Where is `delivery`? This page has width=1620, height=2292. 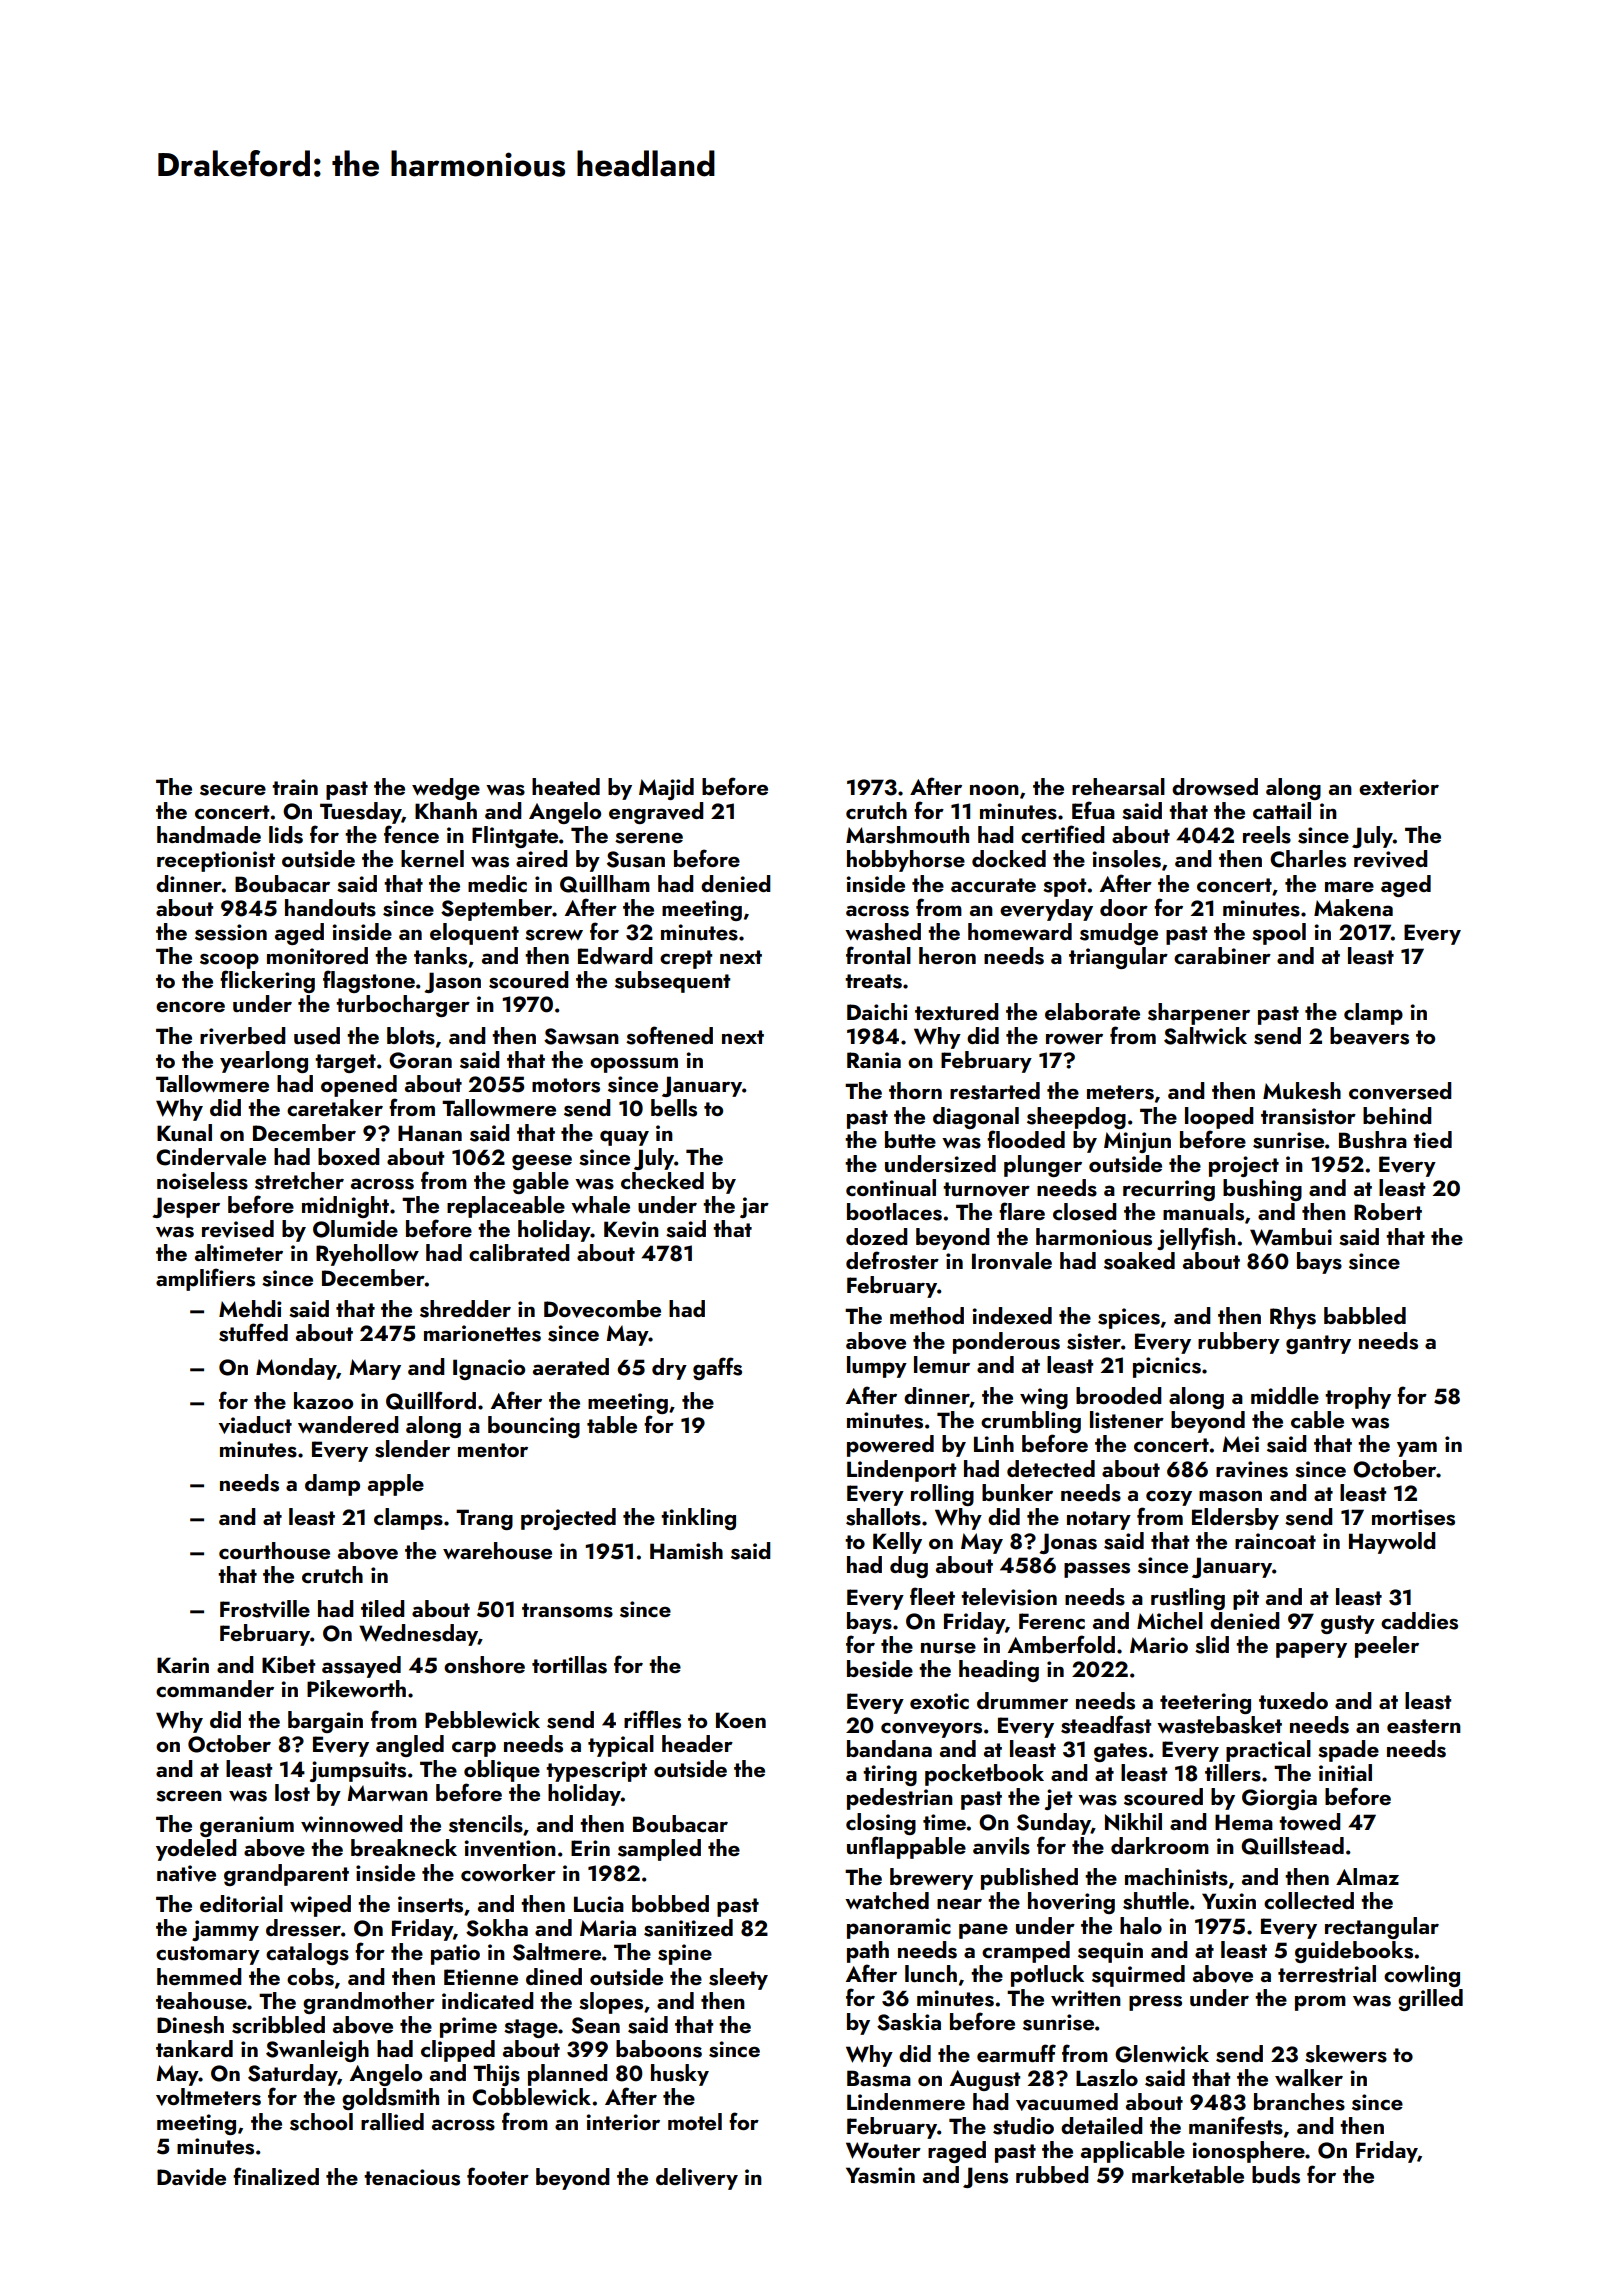 delivery is located at coordinates (697, 2179).
